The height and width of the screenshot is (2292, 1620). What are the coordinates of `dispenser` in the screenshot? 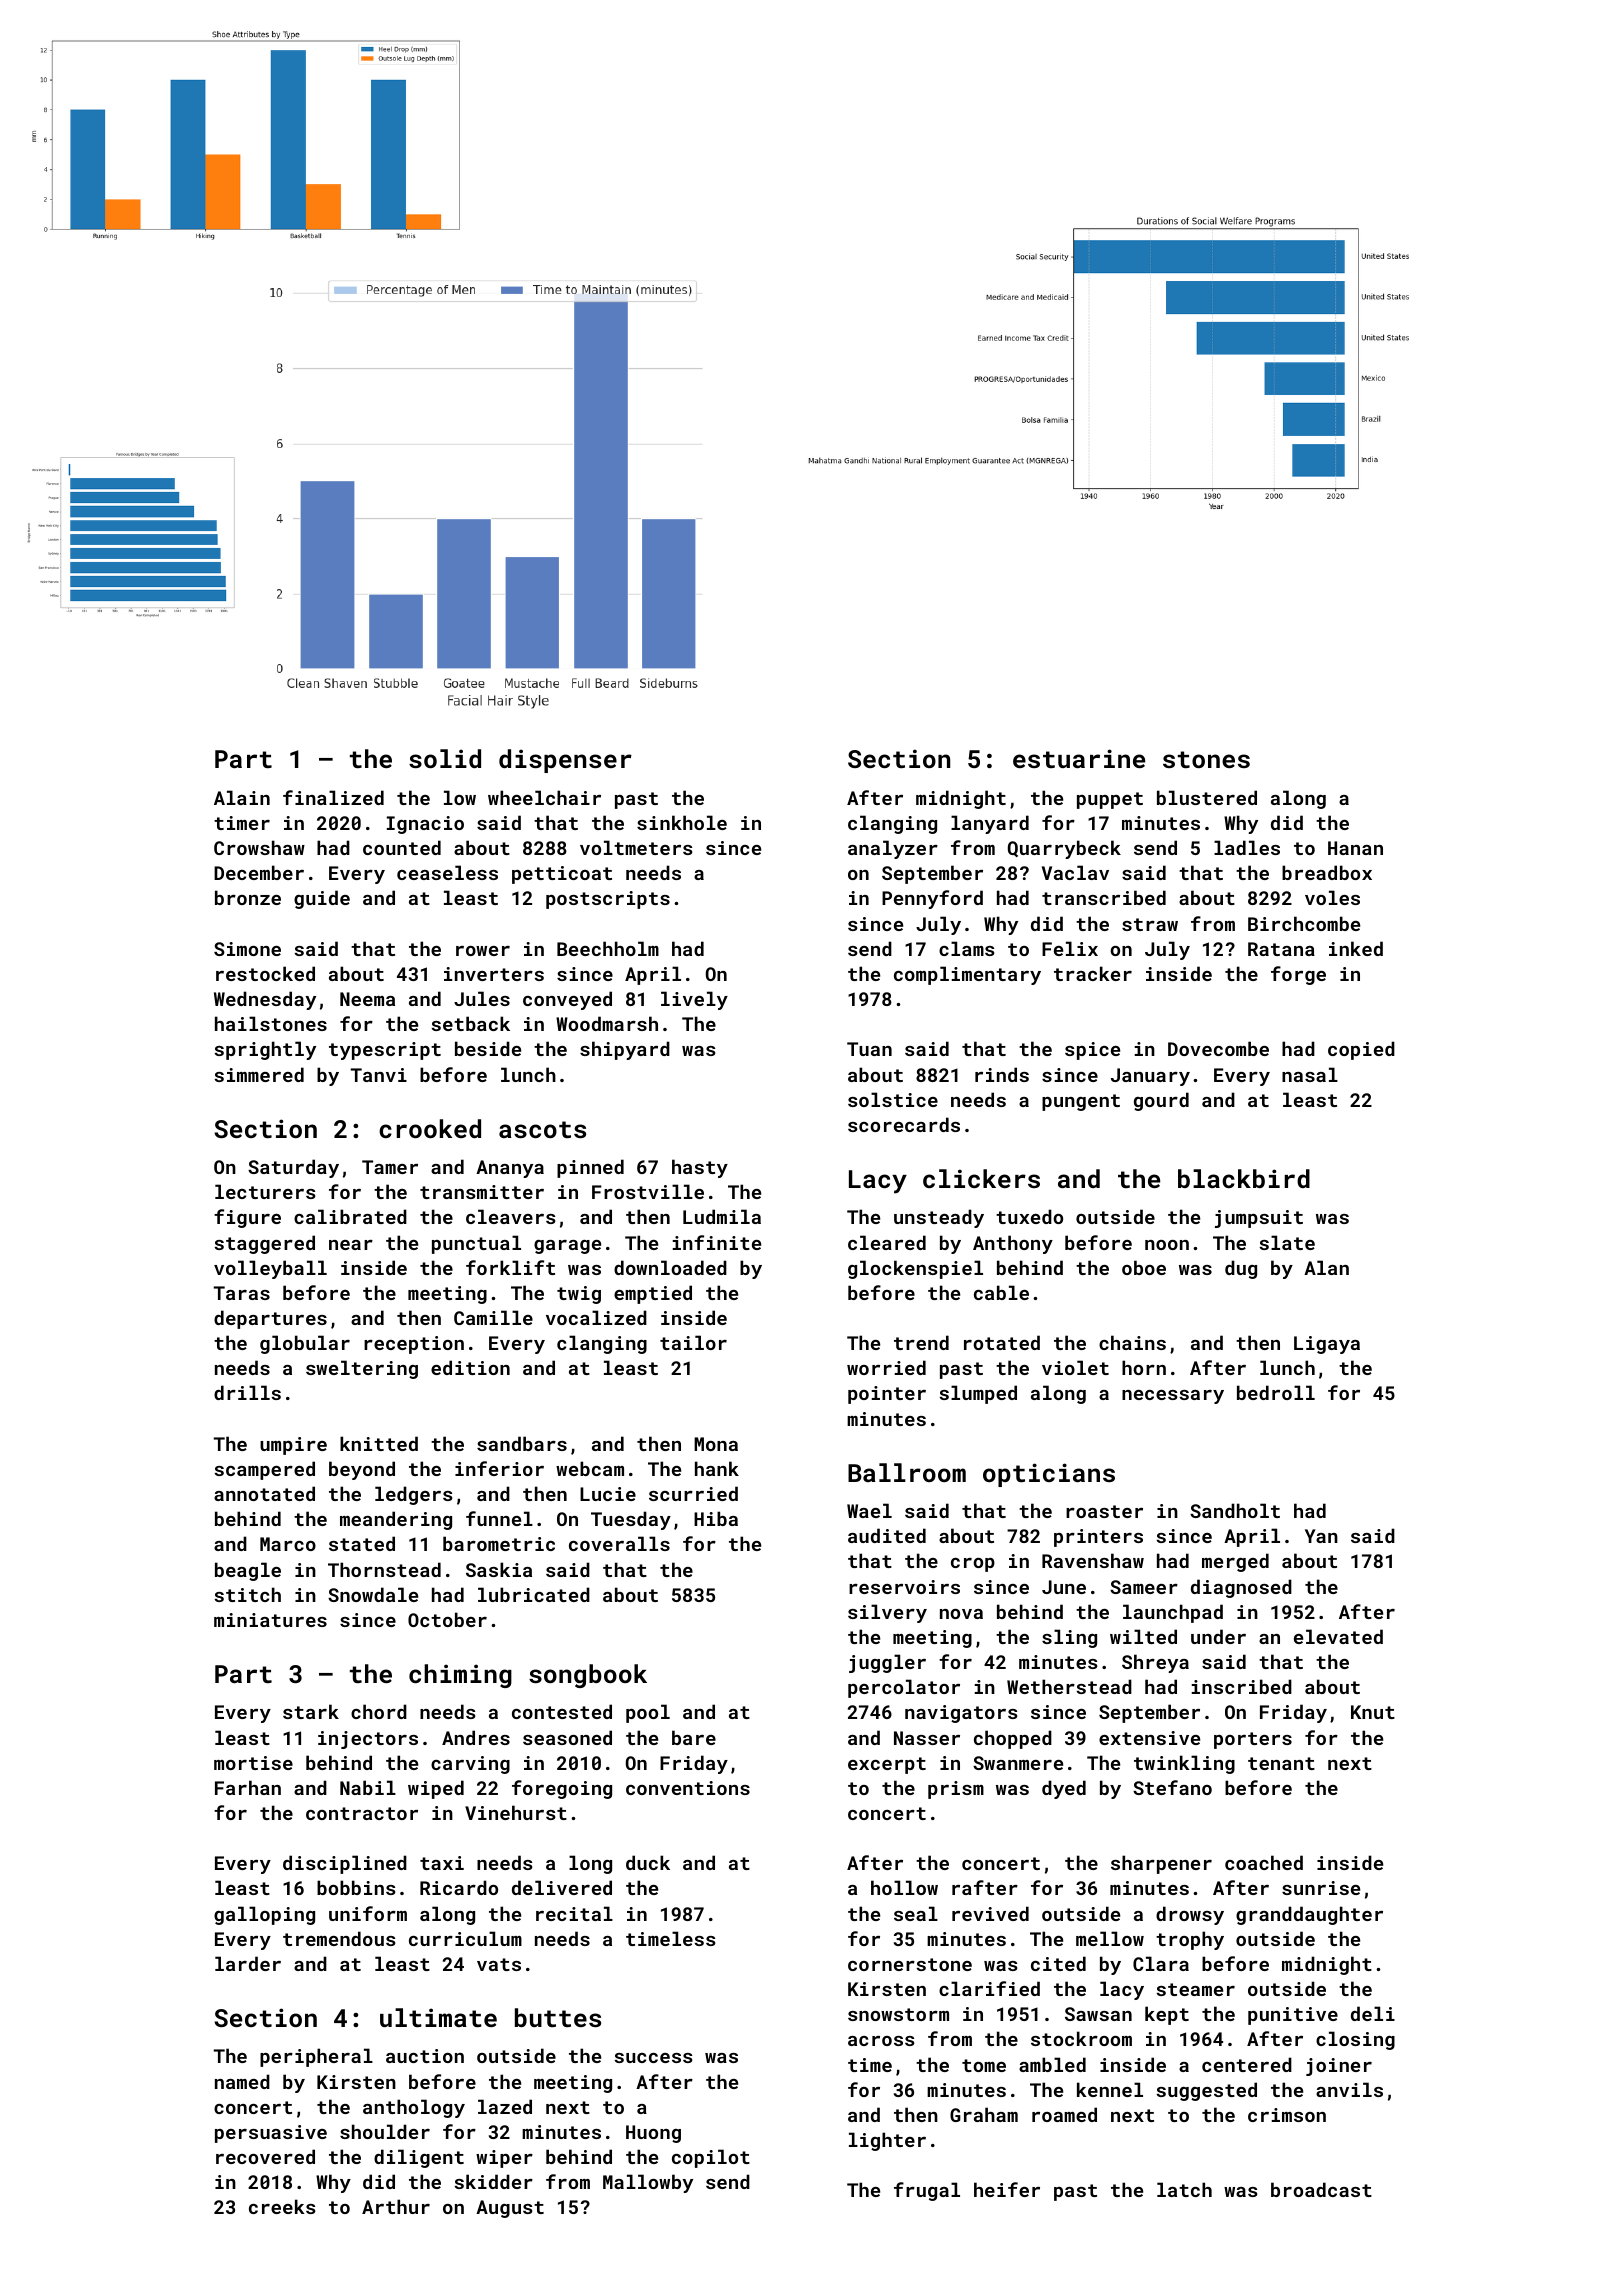 It's located at (565, 761).
